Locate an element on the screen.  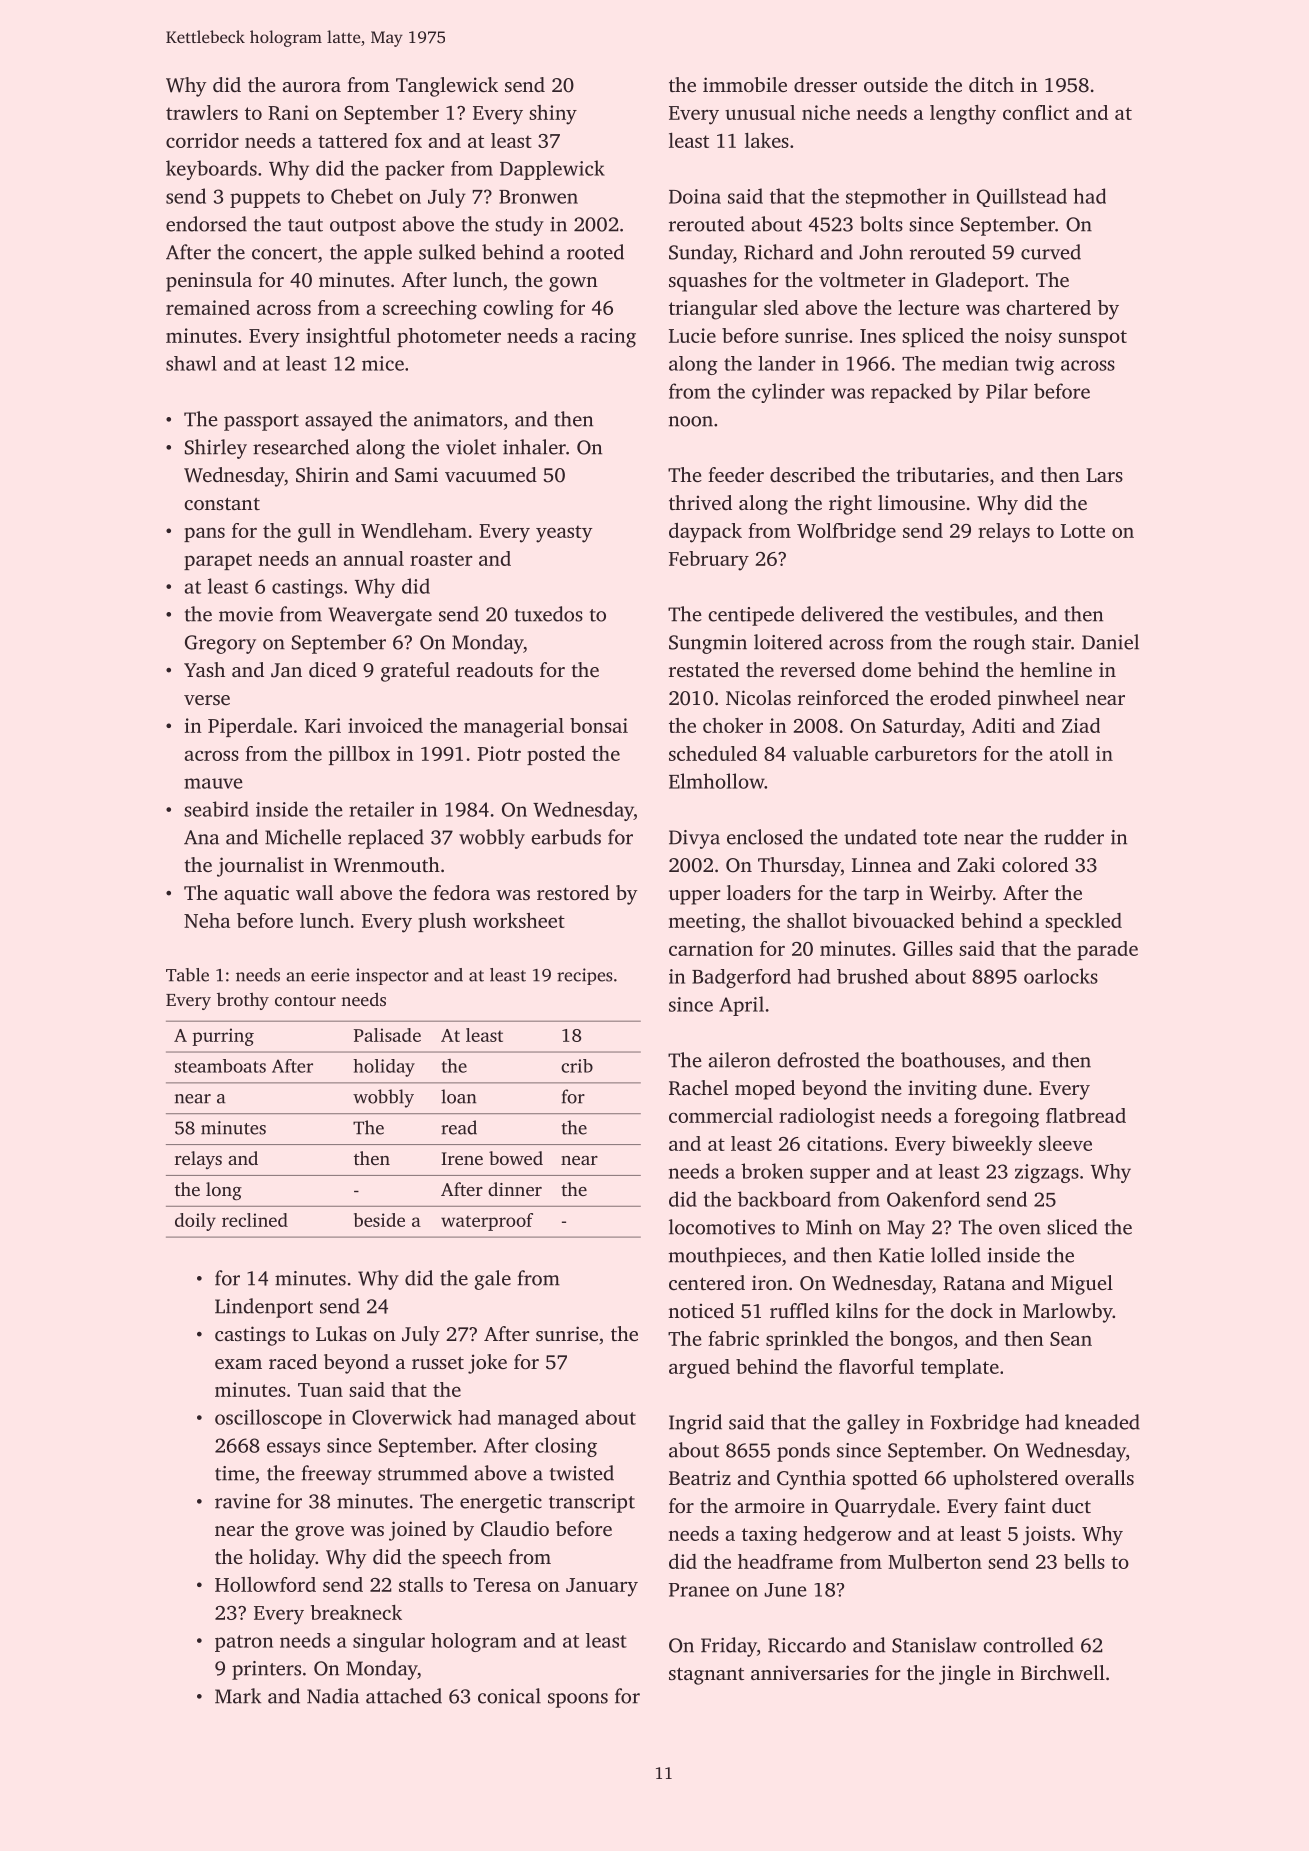
locomotives is located at coordinates (722, 1227).
